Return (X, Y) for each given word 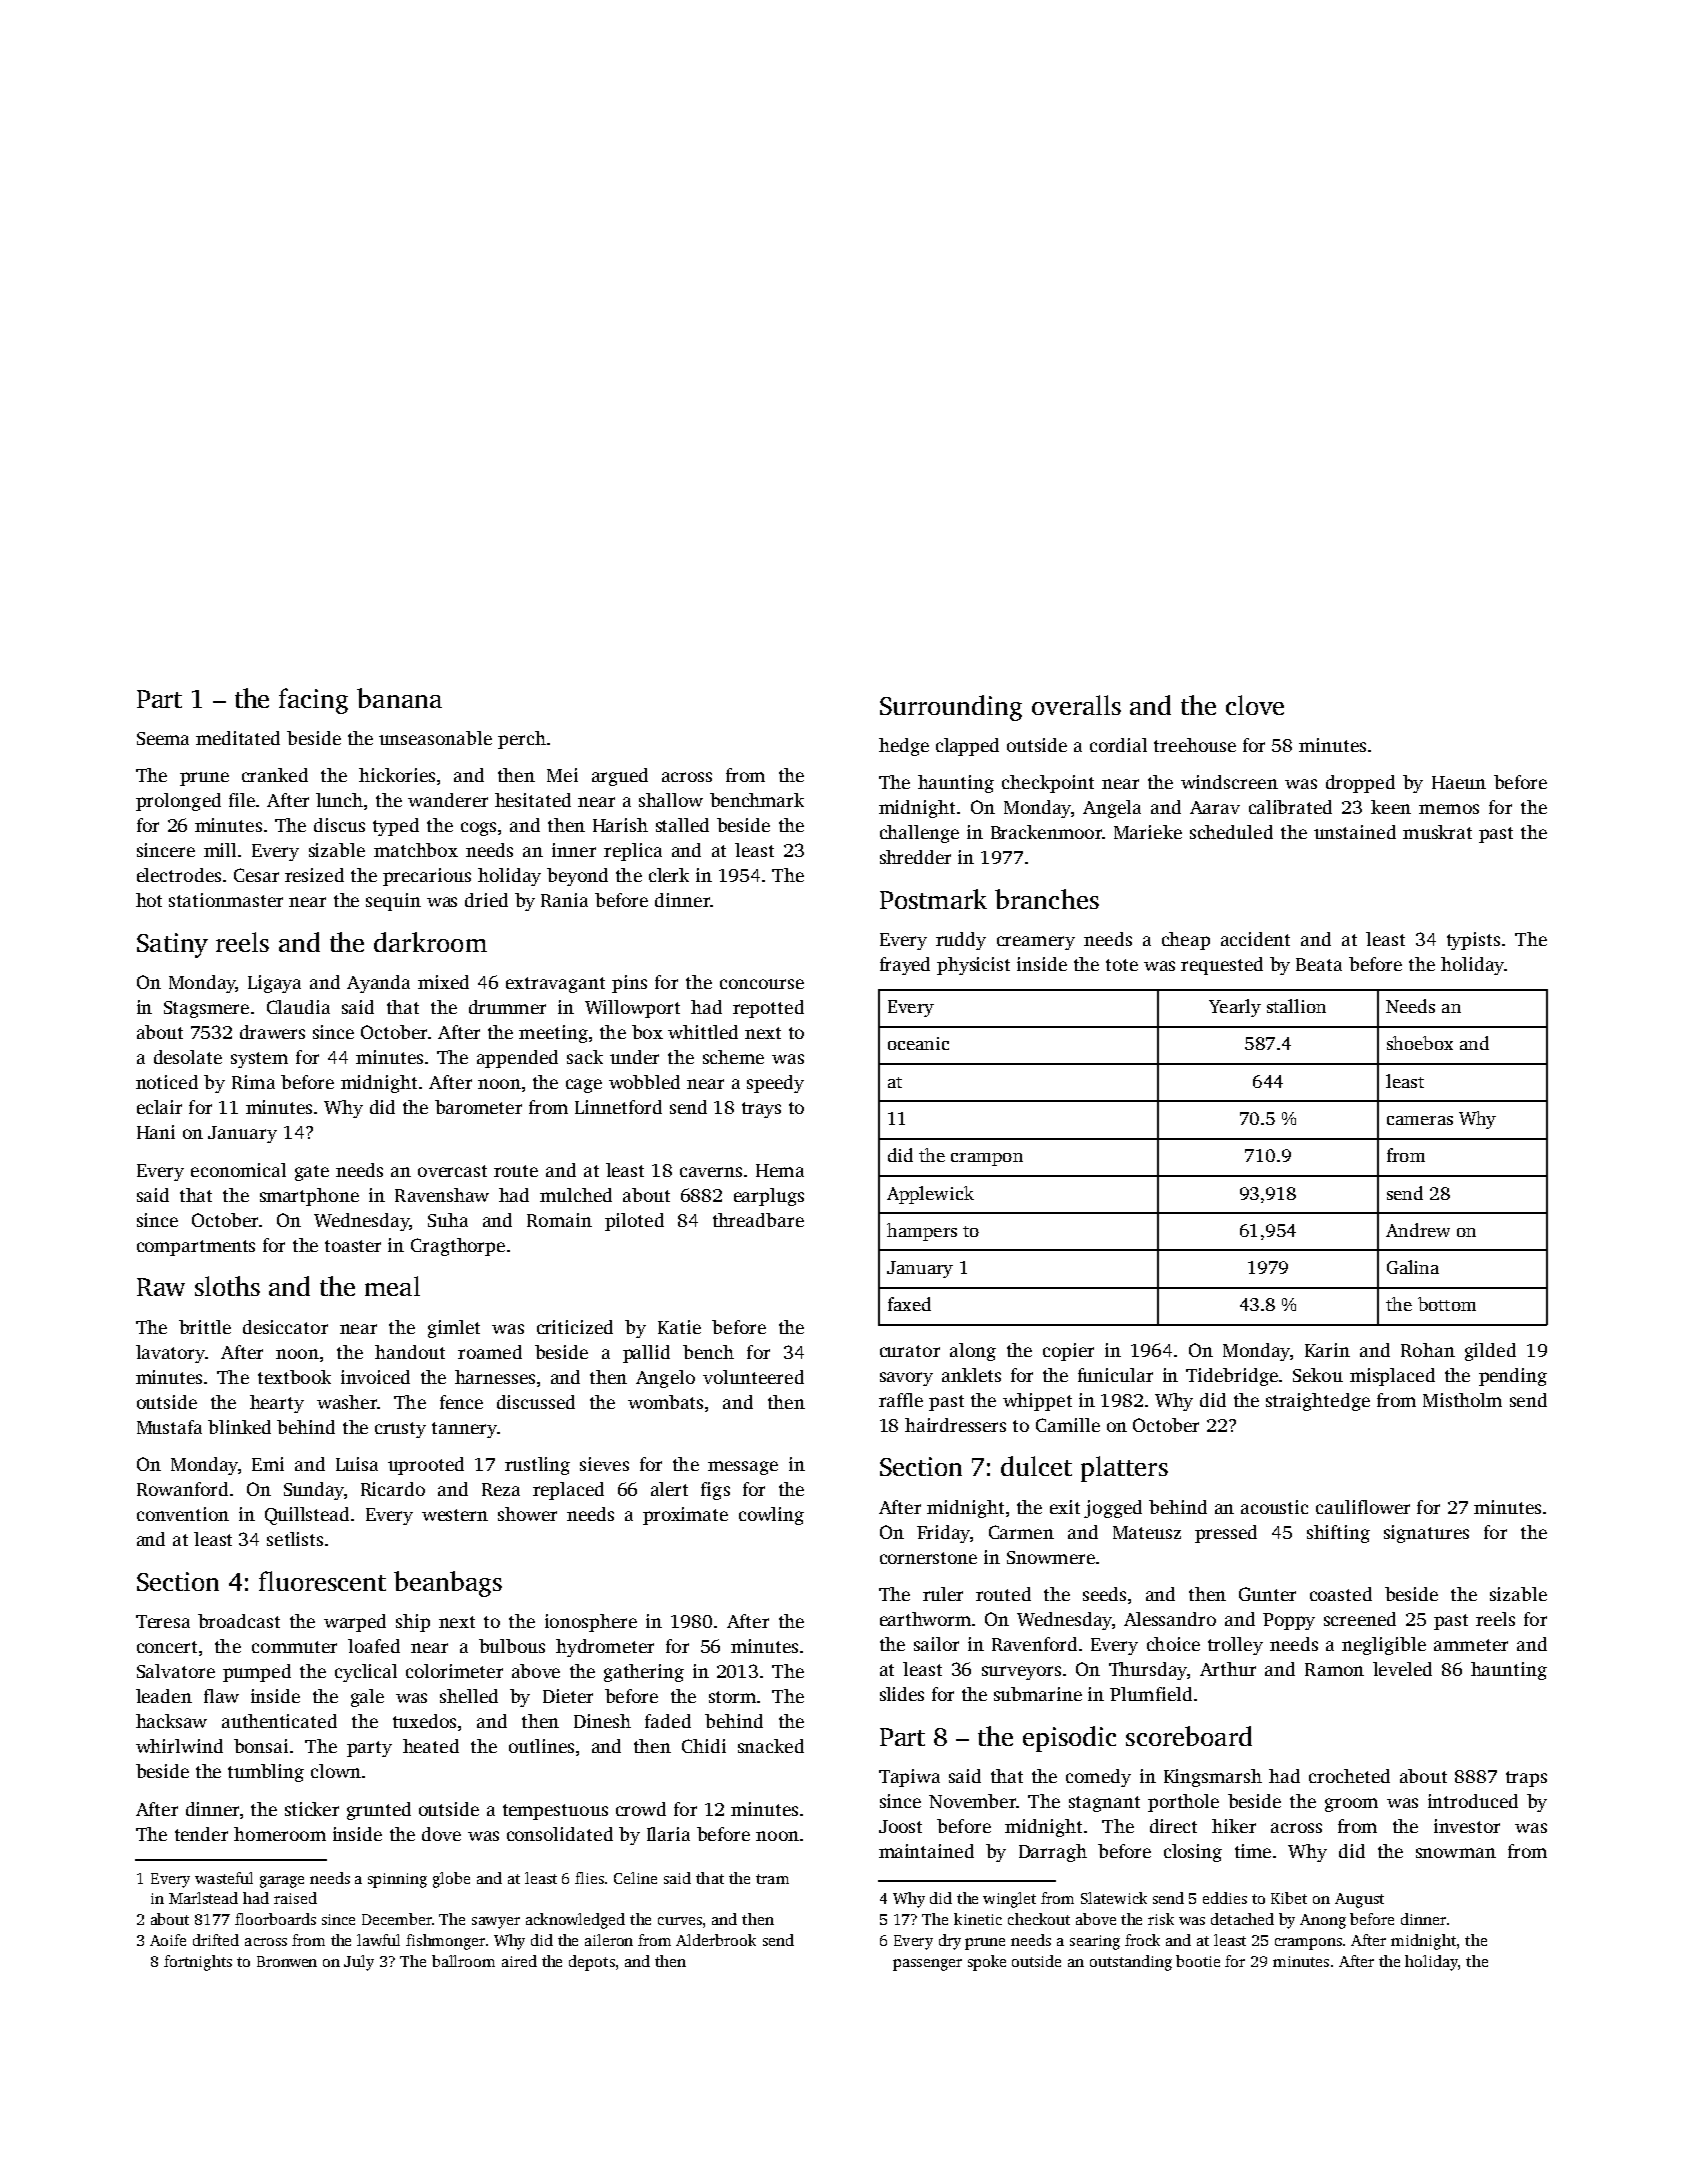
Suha (448, 1220)
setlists (295, 1539)
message (743, 1468)
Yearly (1235, 1008)
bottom (1447, 1304)
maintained (926, 1851)
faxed (909, 1304)
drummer (507, 1007)
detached (1242, 1919)
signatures (1426, 1534)
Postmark (933, 899)
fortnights (198, 1963)
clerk (669, 875)
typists (1473, 941)
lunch (339, 800)
